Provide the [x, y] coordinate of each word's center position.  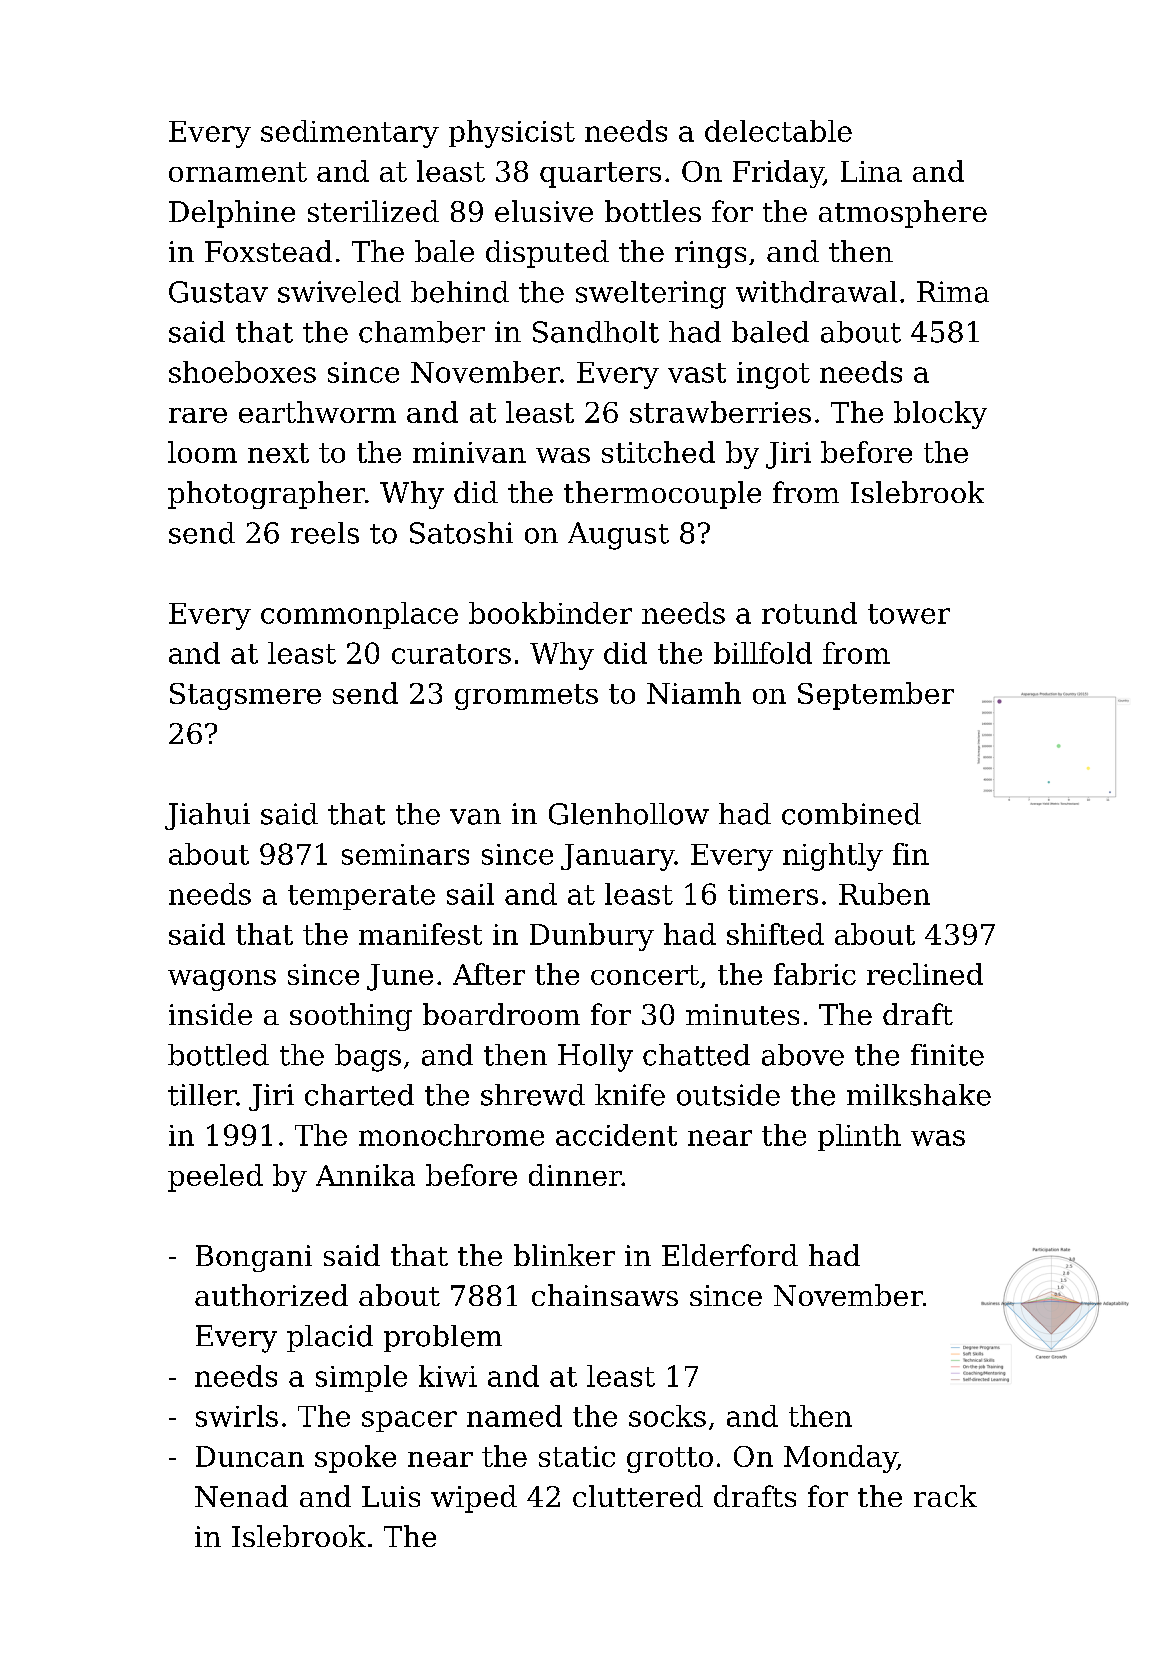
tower [909, 614]
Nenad [241, 1496]
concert [645, 975]
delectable [778, 131]
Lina [871, 171]
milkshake [919, 1095]
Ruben [884, 894]
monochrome [451, 1135]
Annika [365, 1175]
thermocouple [662, 495]
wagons [222, 980]
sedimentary [350, 134]
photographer [266, 495]
